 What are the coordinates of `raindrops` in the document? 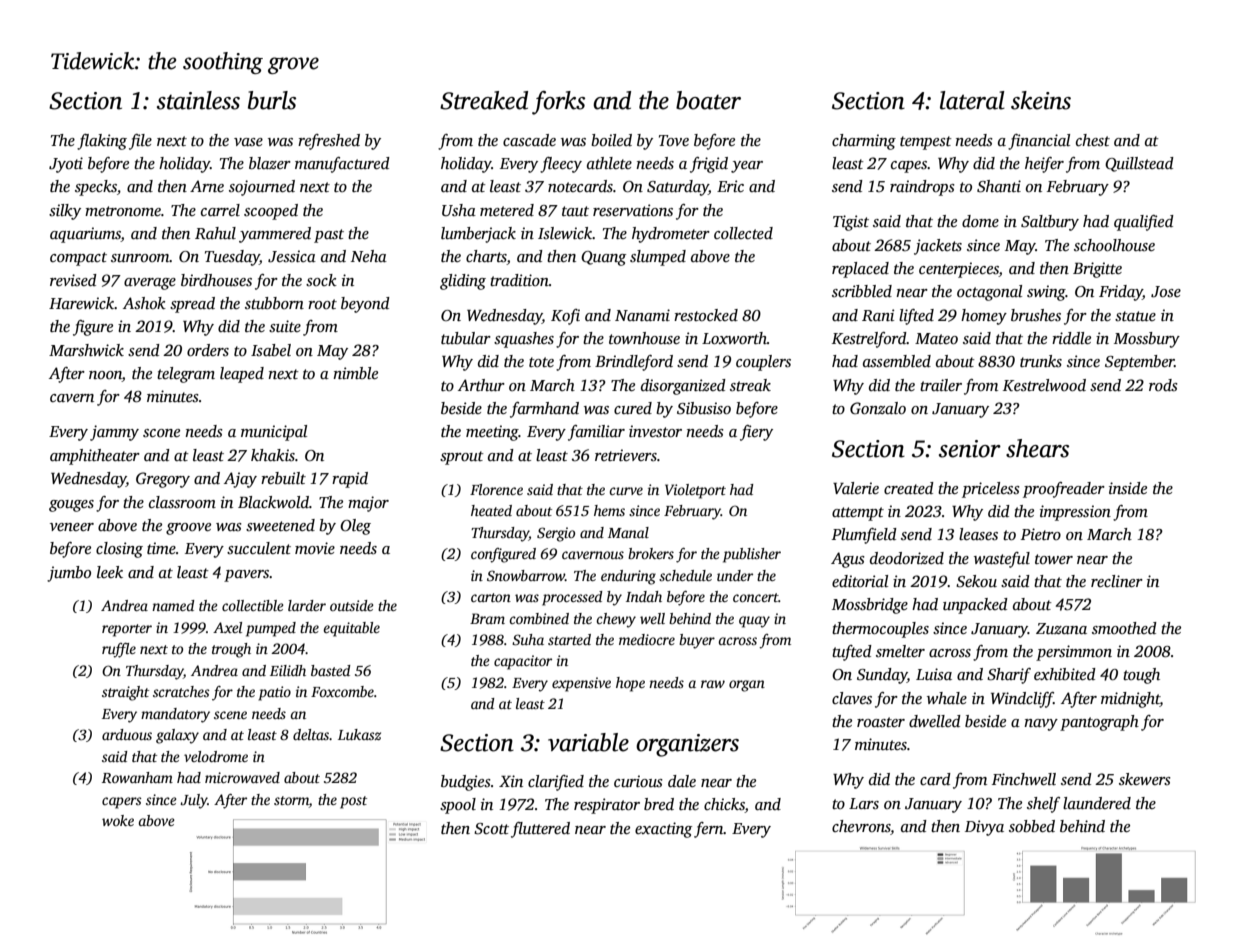 It's located at (922, 188).
